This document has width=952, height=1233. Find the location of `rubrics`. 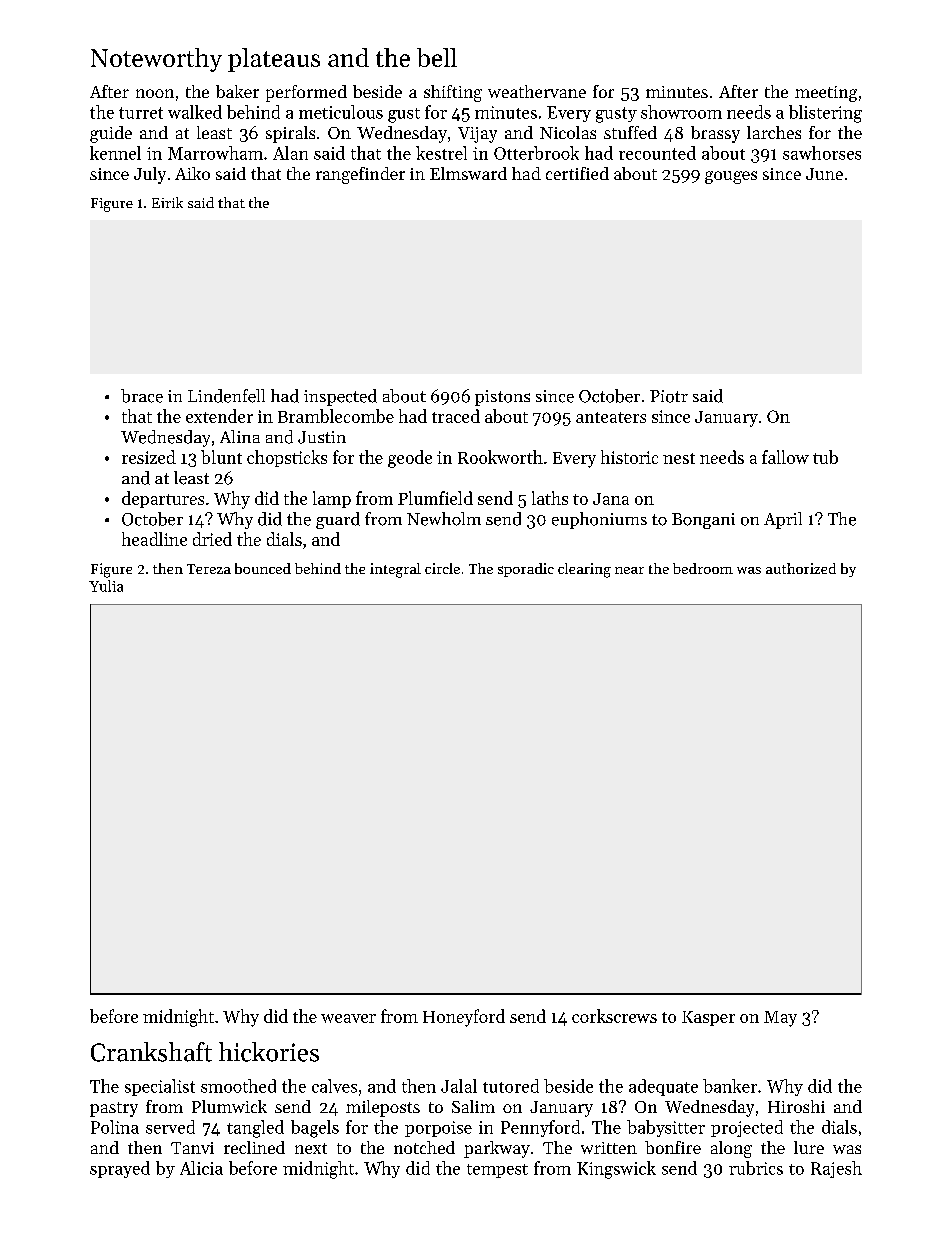

rubrics is located at coordinates (756, 1168).
